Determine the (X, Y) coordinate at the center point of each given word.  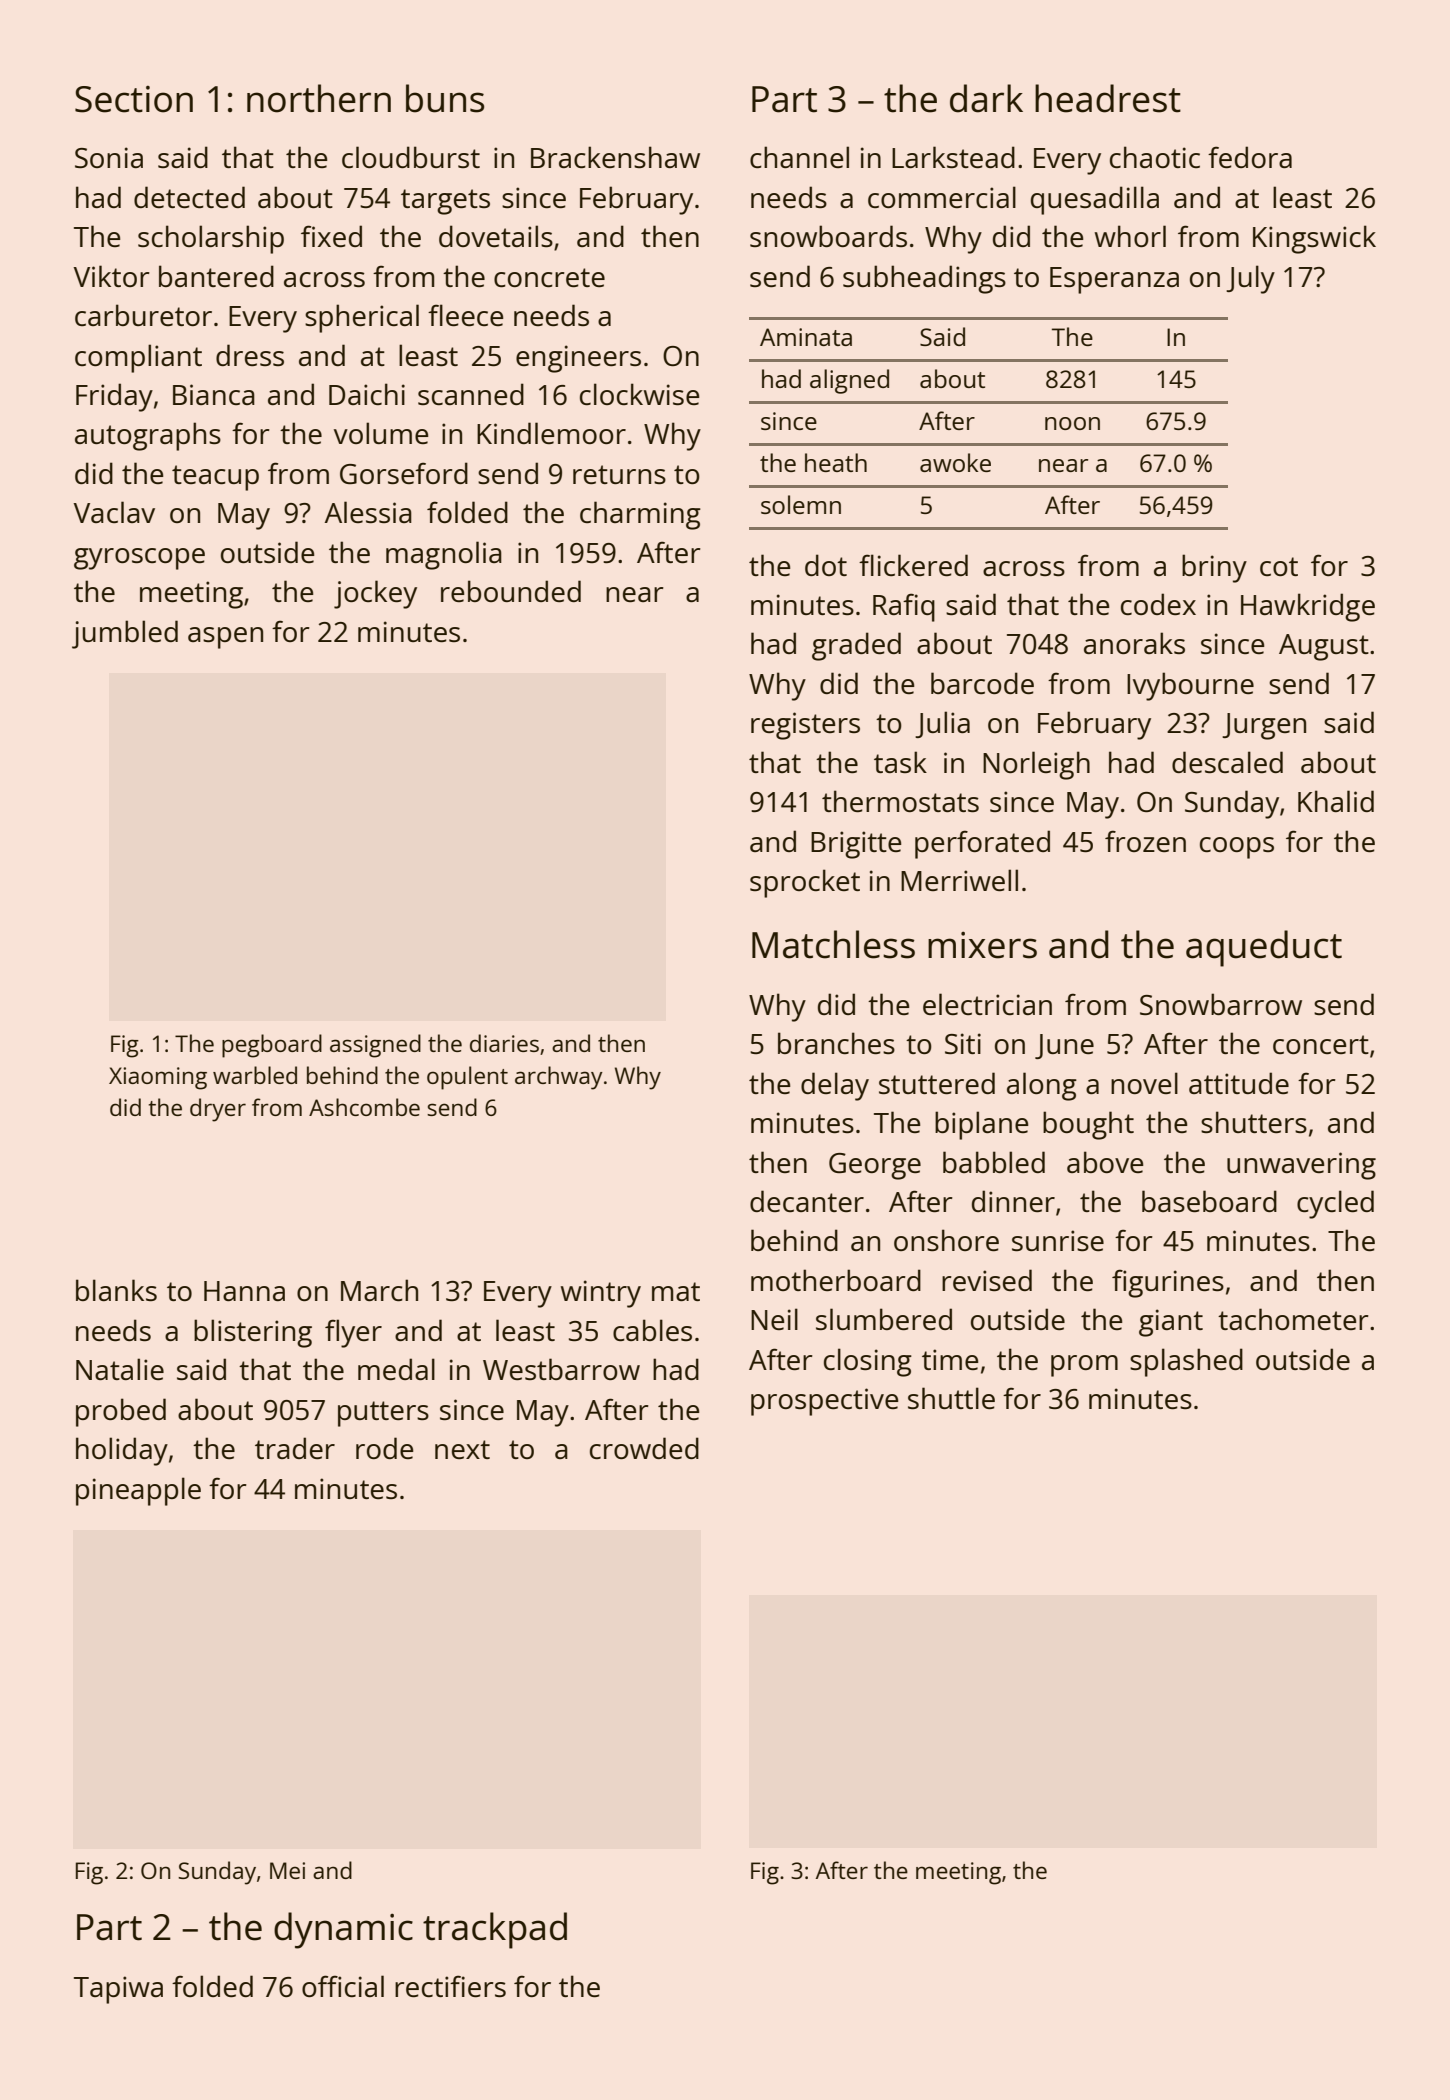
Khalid (1336, 801)
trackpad (495, 1930)
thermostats (900, 801)
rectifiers (450, 1986)
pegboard (272, 1046)
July (1250, 279)
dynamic (343, 1930)
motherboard (836, 1280)
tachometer (1293, 1319)
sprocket (805, 883)
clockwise (639, 394)
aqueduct (1264, 948)
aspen (225, 638)
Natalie (120, 1369)
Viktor (111, 276)
